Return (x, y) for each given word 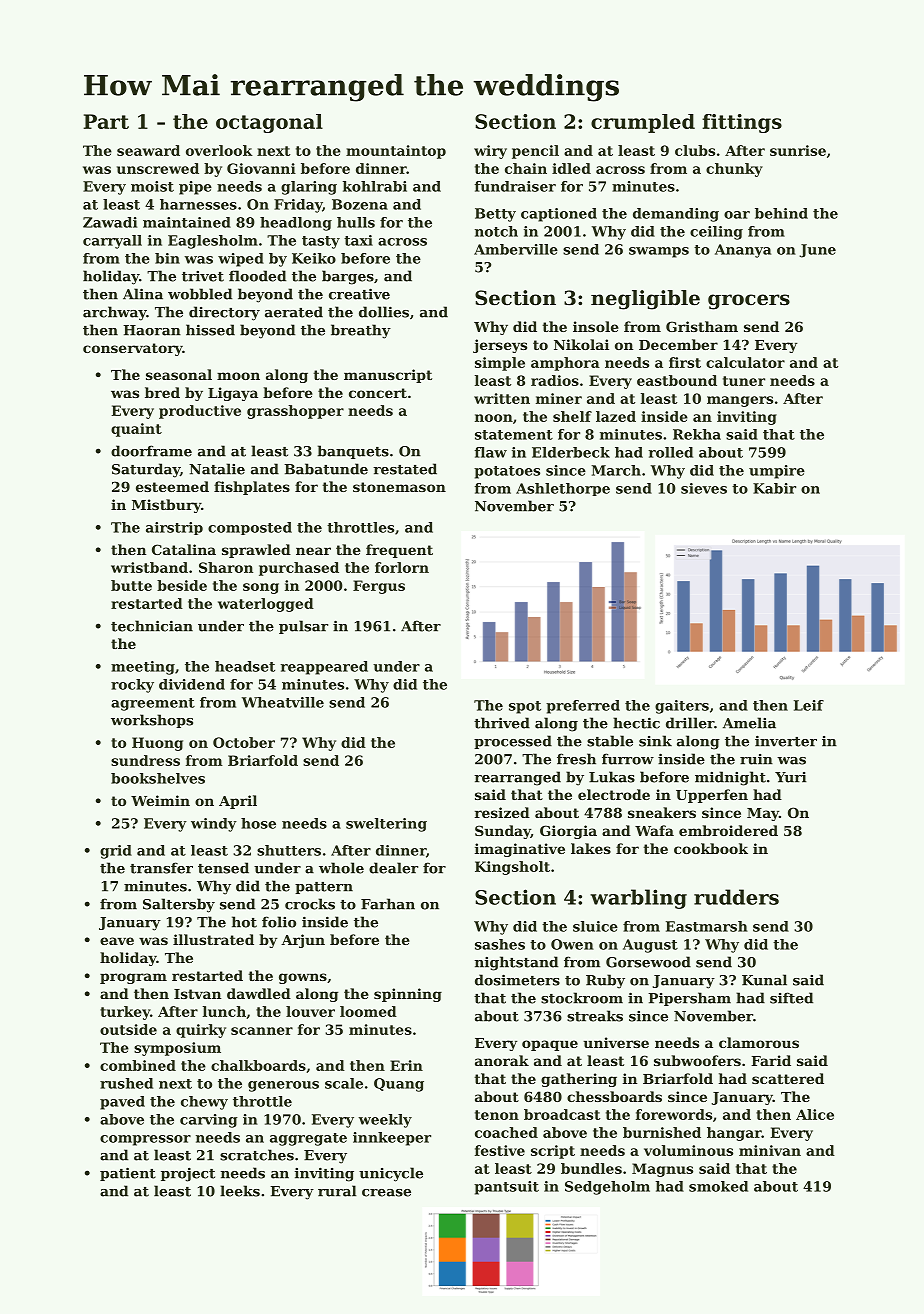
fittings (742, 123)
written (502, 398)
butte (131, 585)
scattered (788, 1078)
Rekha (697, 434)
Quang (399, 1085)
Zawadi (110, 222)
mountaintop (396, 152)
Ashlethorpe (563, 489)
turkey (125, 1013)
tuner (744, 381)
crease (386, 1193)
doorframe (151, 451)
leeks (240, 1191)
